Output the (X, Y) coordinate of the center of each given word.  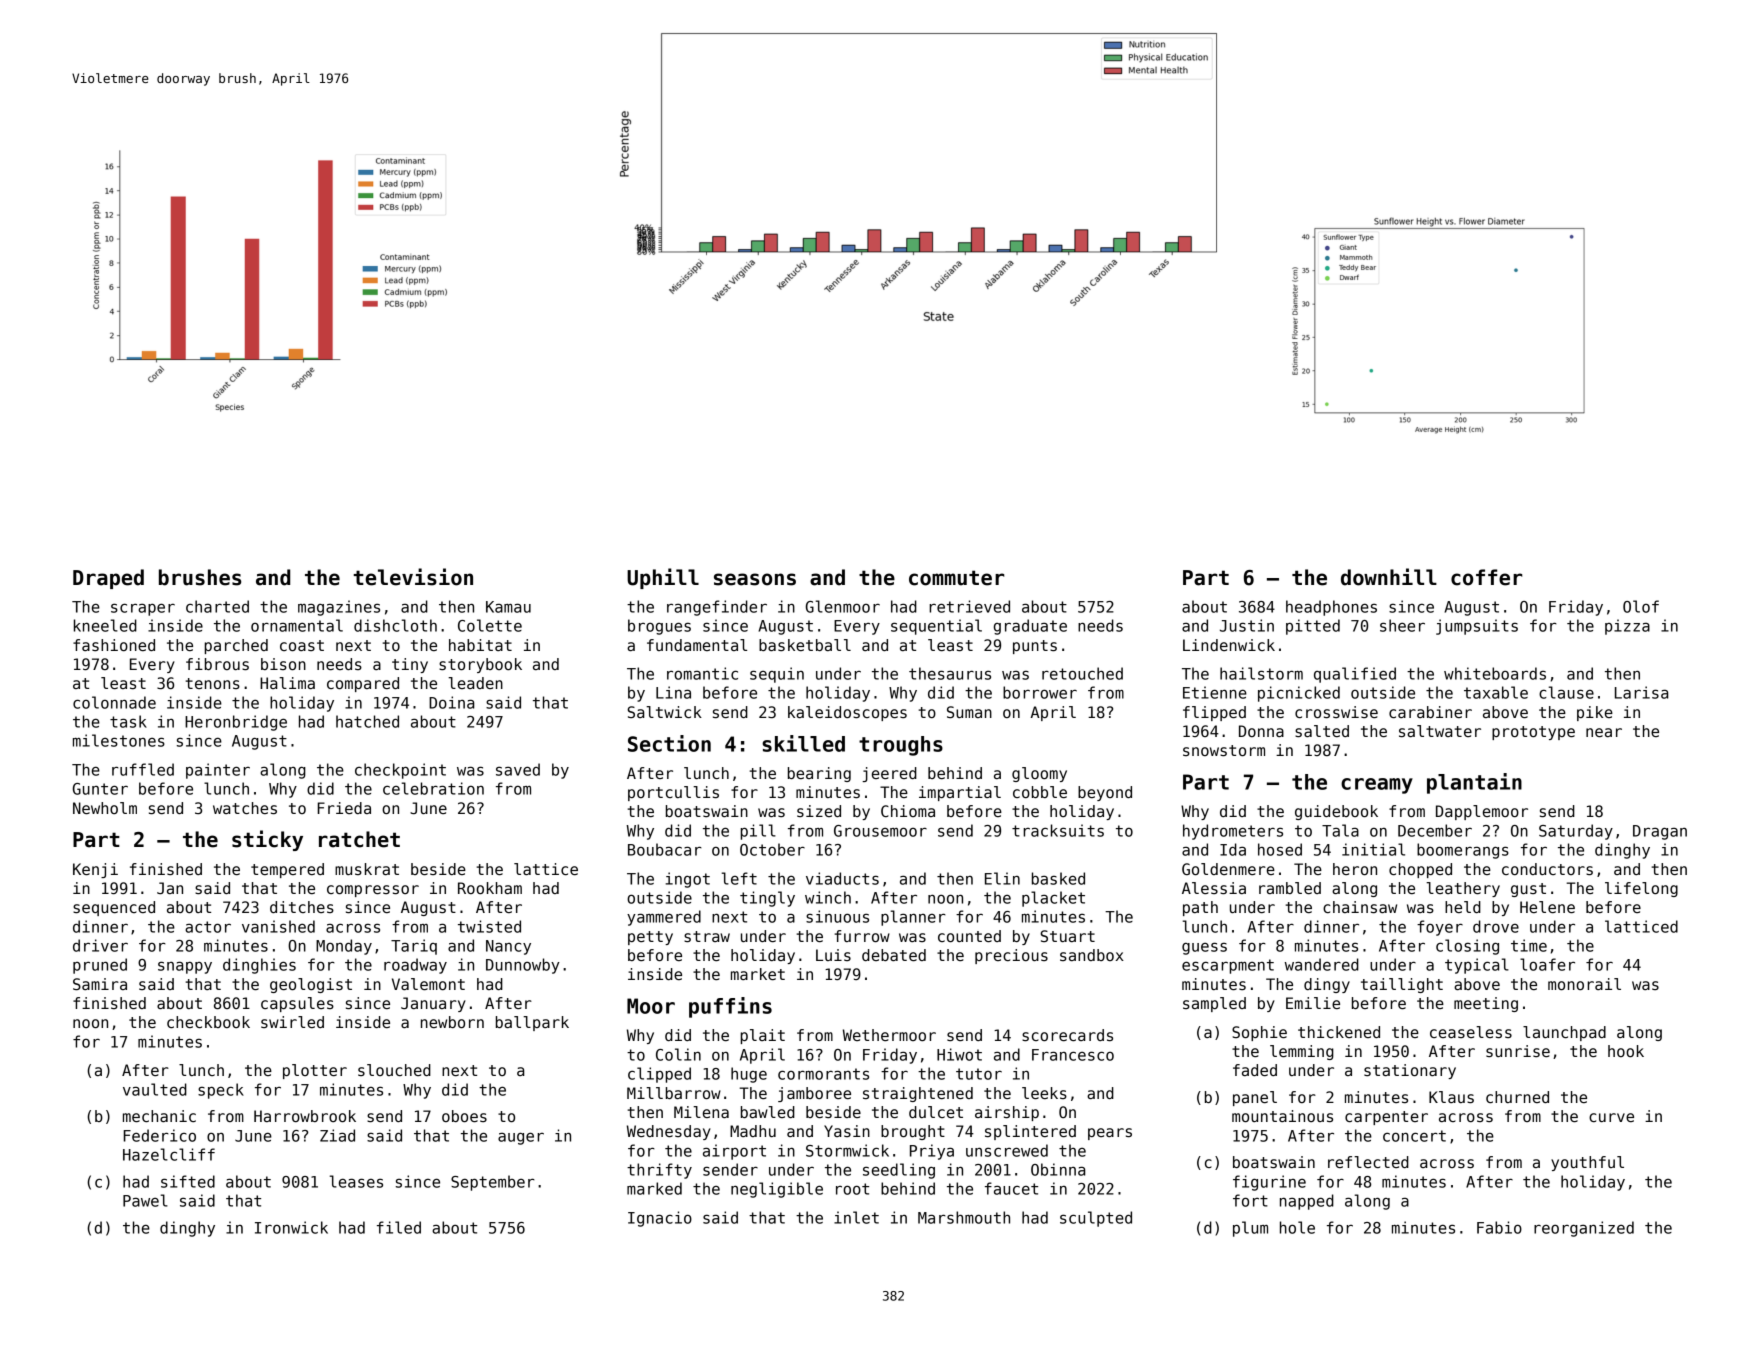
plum (1250, 1229)
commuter (956, 578)
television (413, 577)
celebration (433, 788)
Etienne (1215, 692)
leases (356, 1181)
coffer (1486, 577)
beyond (1105, 793)
